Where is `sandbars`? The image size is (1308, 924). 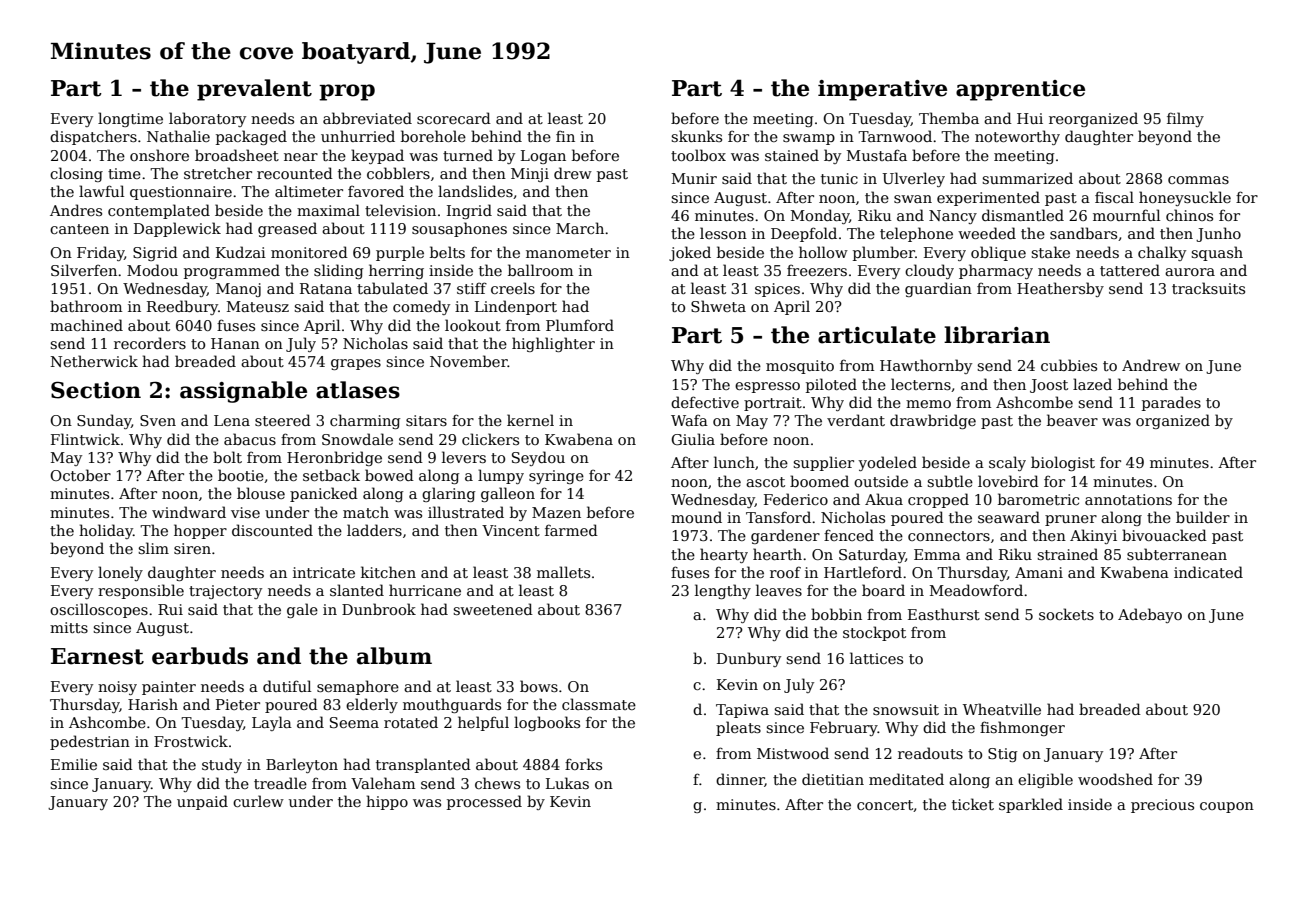 sandbars is located at coordinates (1083, 233).
